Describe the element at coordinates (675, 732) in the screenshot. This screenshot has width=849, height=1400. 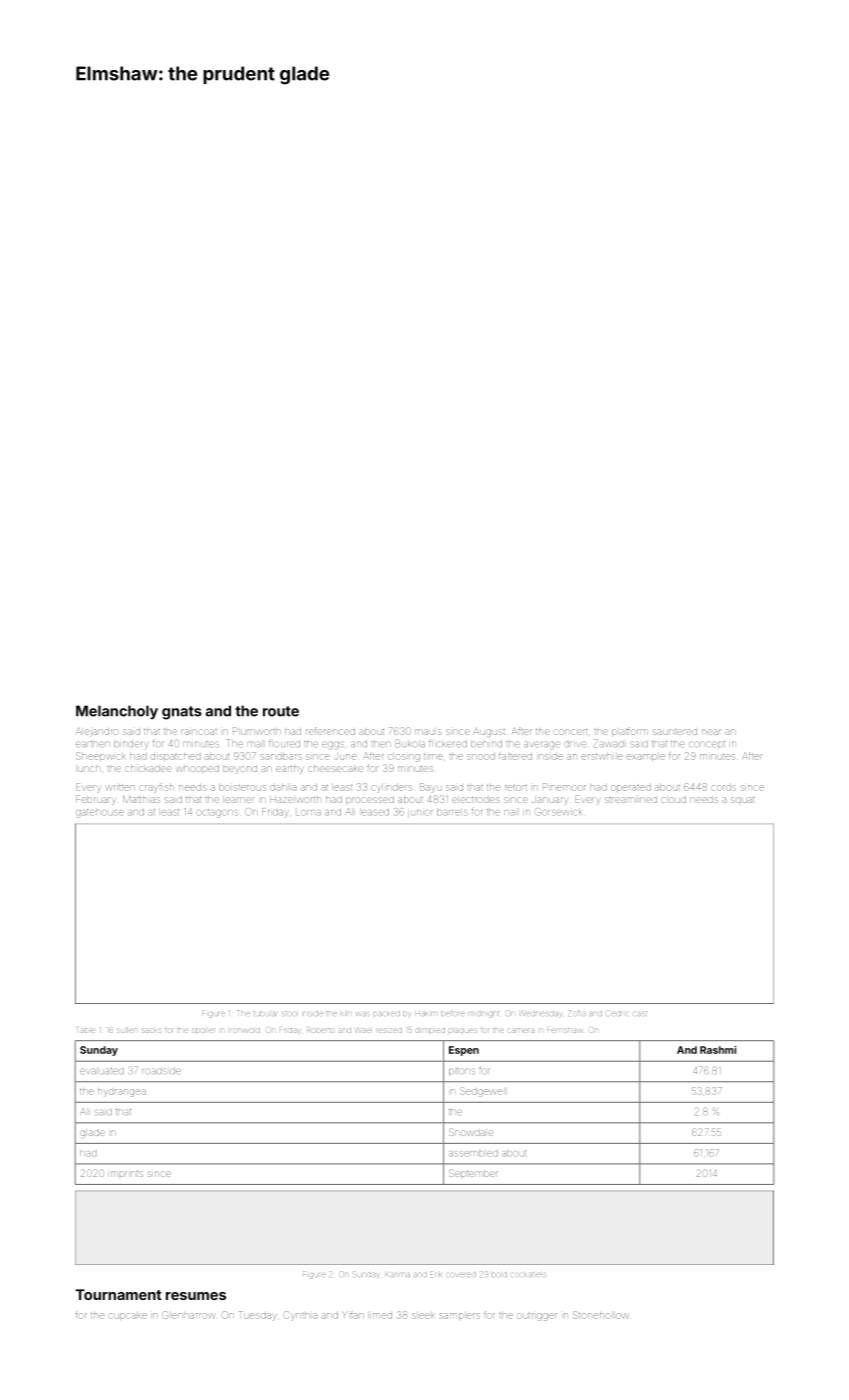
I see `sauntered` at that location.
